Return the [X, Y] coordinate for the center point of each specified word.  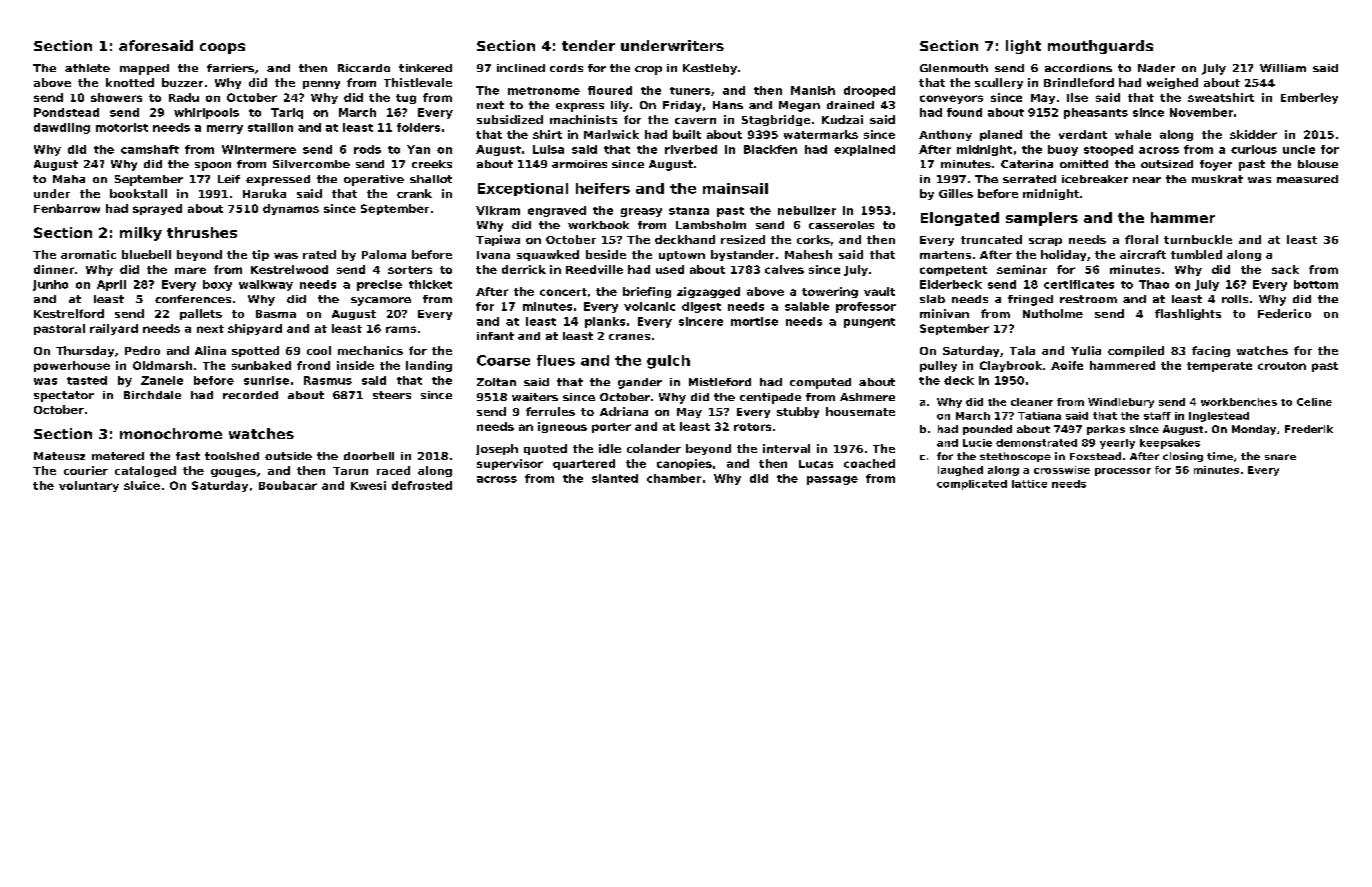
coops [222, 48]
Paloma [384, 254]
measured [1307, 179]
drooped [869, 91]
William [1283, 68]
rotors [752, 427]
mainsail [735, 188]
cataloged [145, 471]
